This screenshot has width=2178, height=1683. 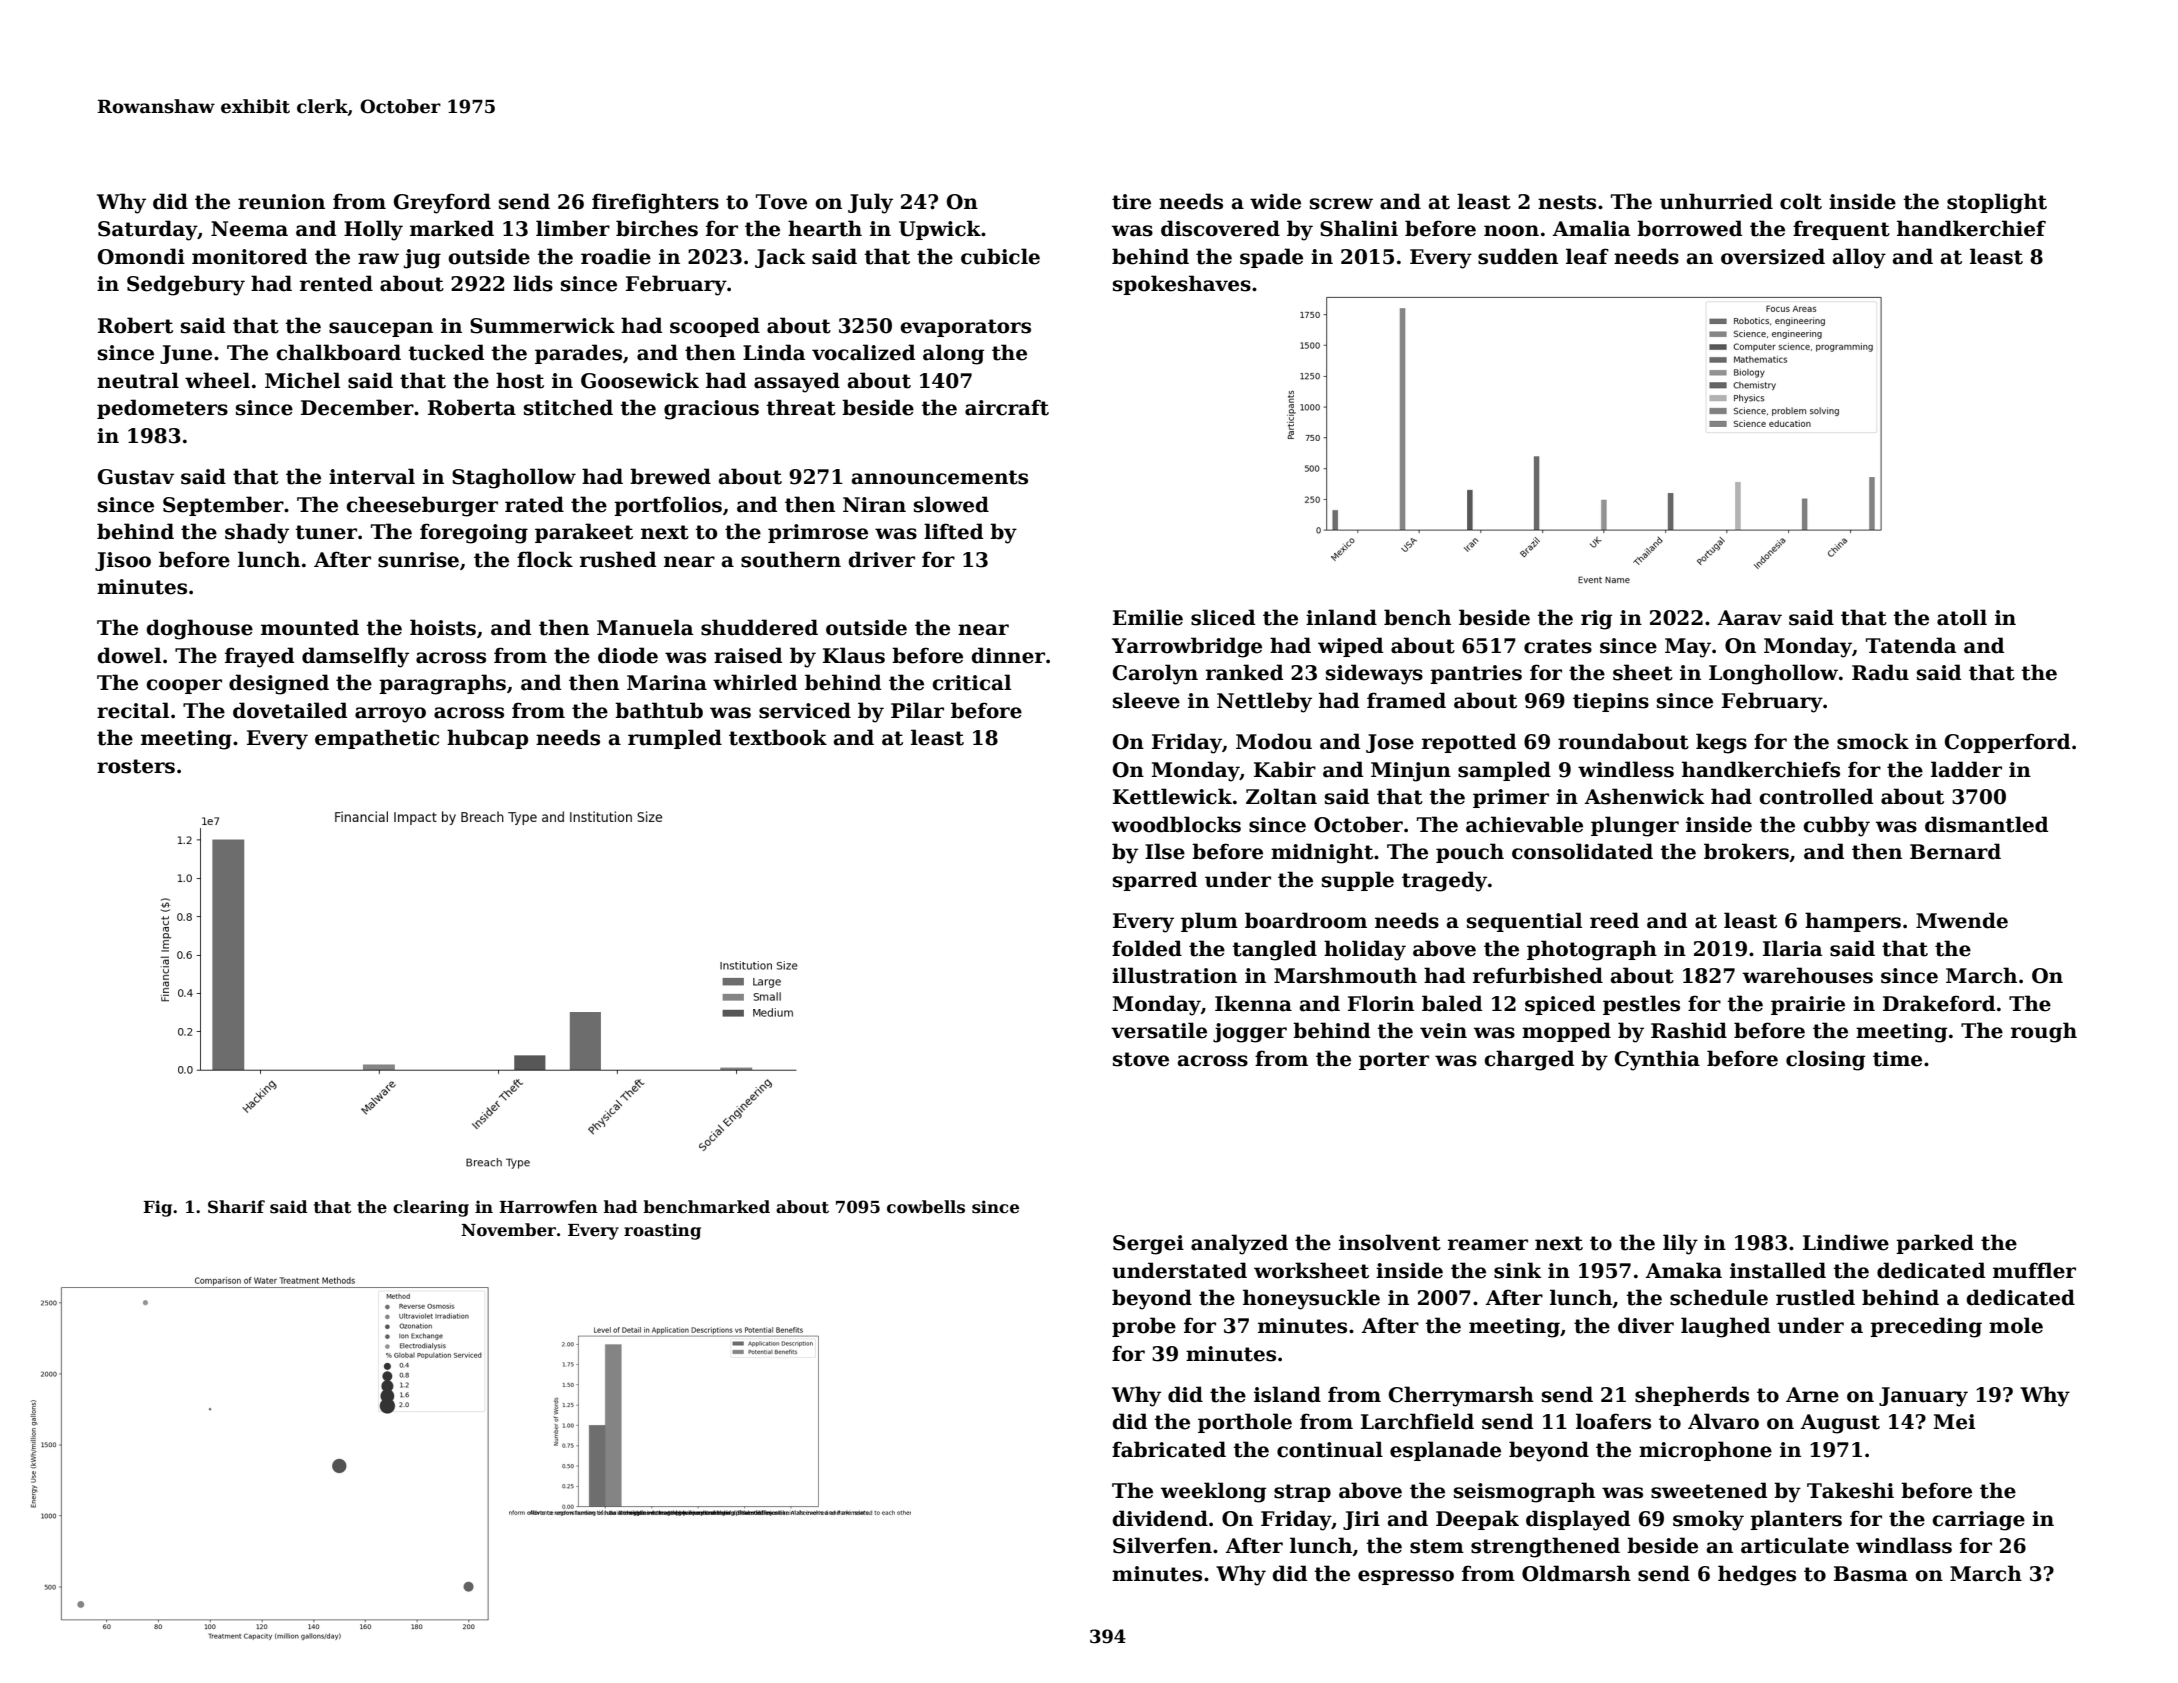 What do you see at coordinates (431, 1208) in the screenshot?
I see `clearing` at bounding box center [431, 1208].
